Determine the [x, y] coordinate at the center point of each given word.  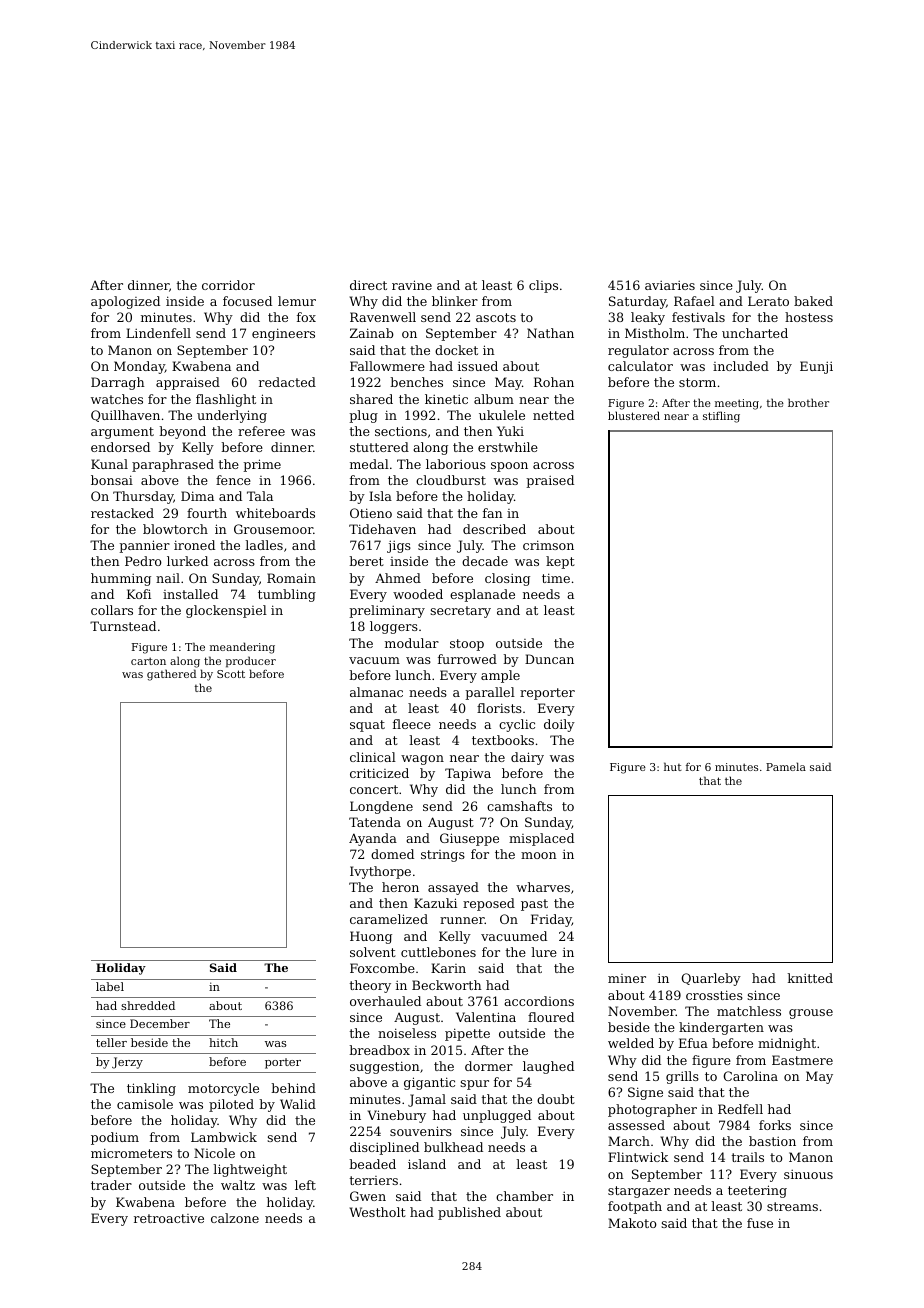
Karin [448, 968]
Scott [231, 674]
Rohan [554, 382]
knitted [810, 978]
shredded [148, 1005]
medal [369, 464]
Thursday [143, 497]
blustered [634, 415]
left [305, 1185]
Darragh [118, 383]
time [556, 578]
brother [808, 402]
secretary [460, 612]
